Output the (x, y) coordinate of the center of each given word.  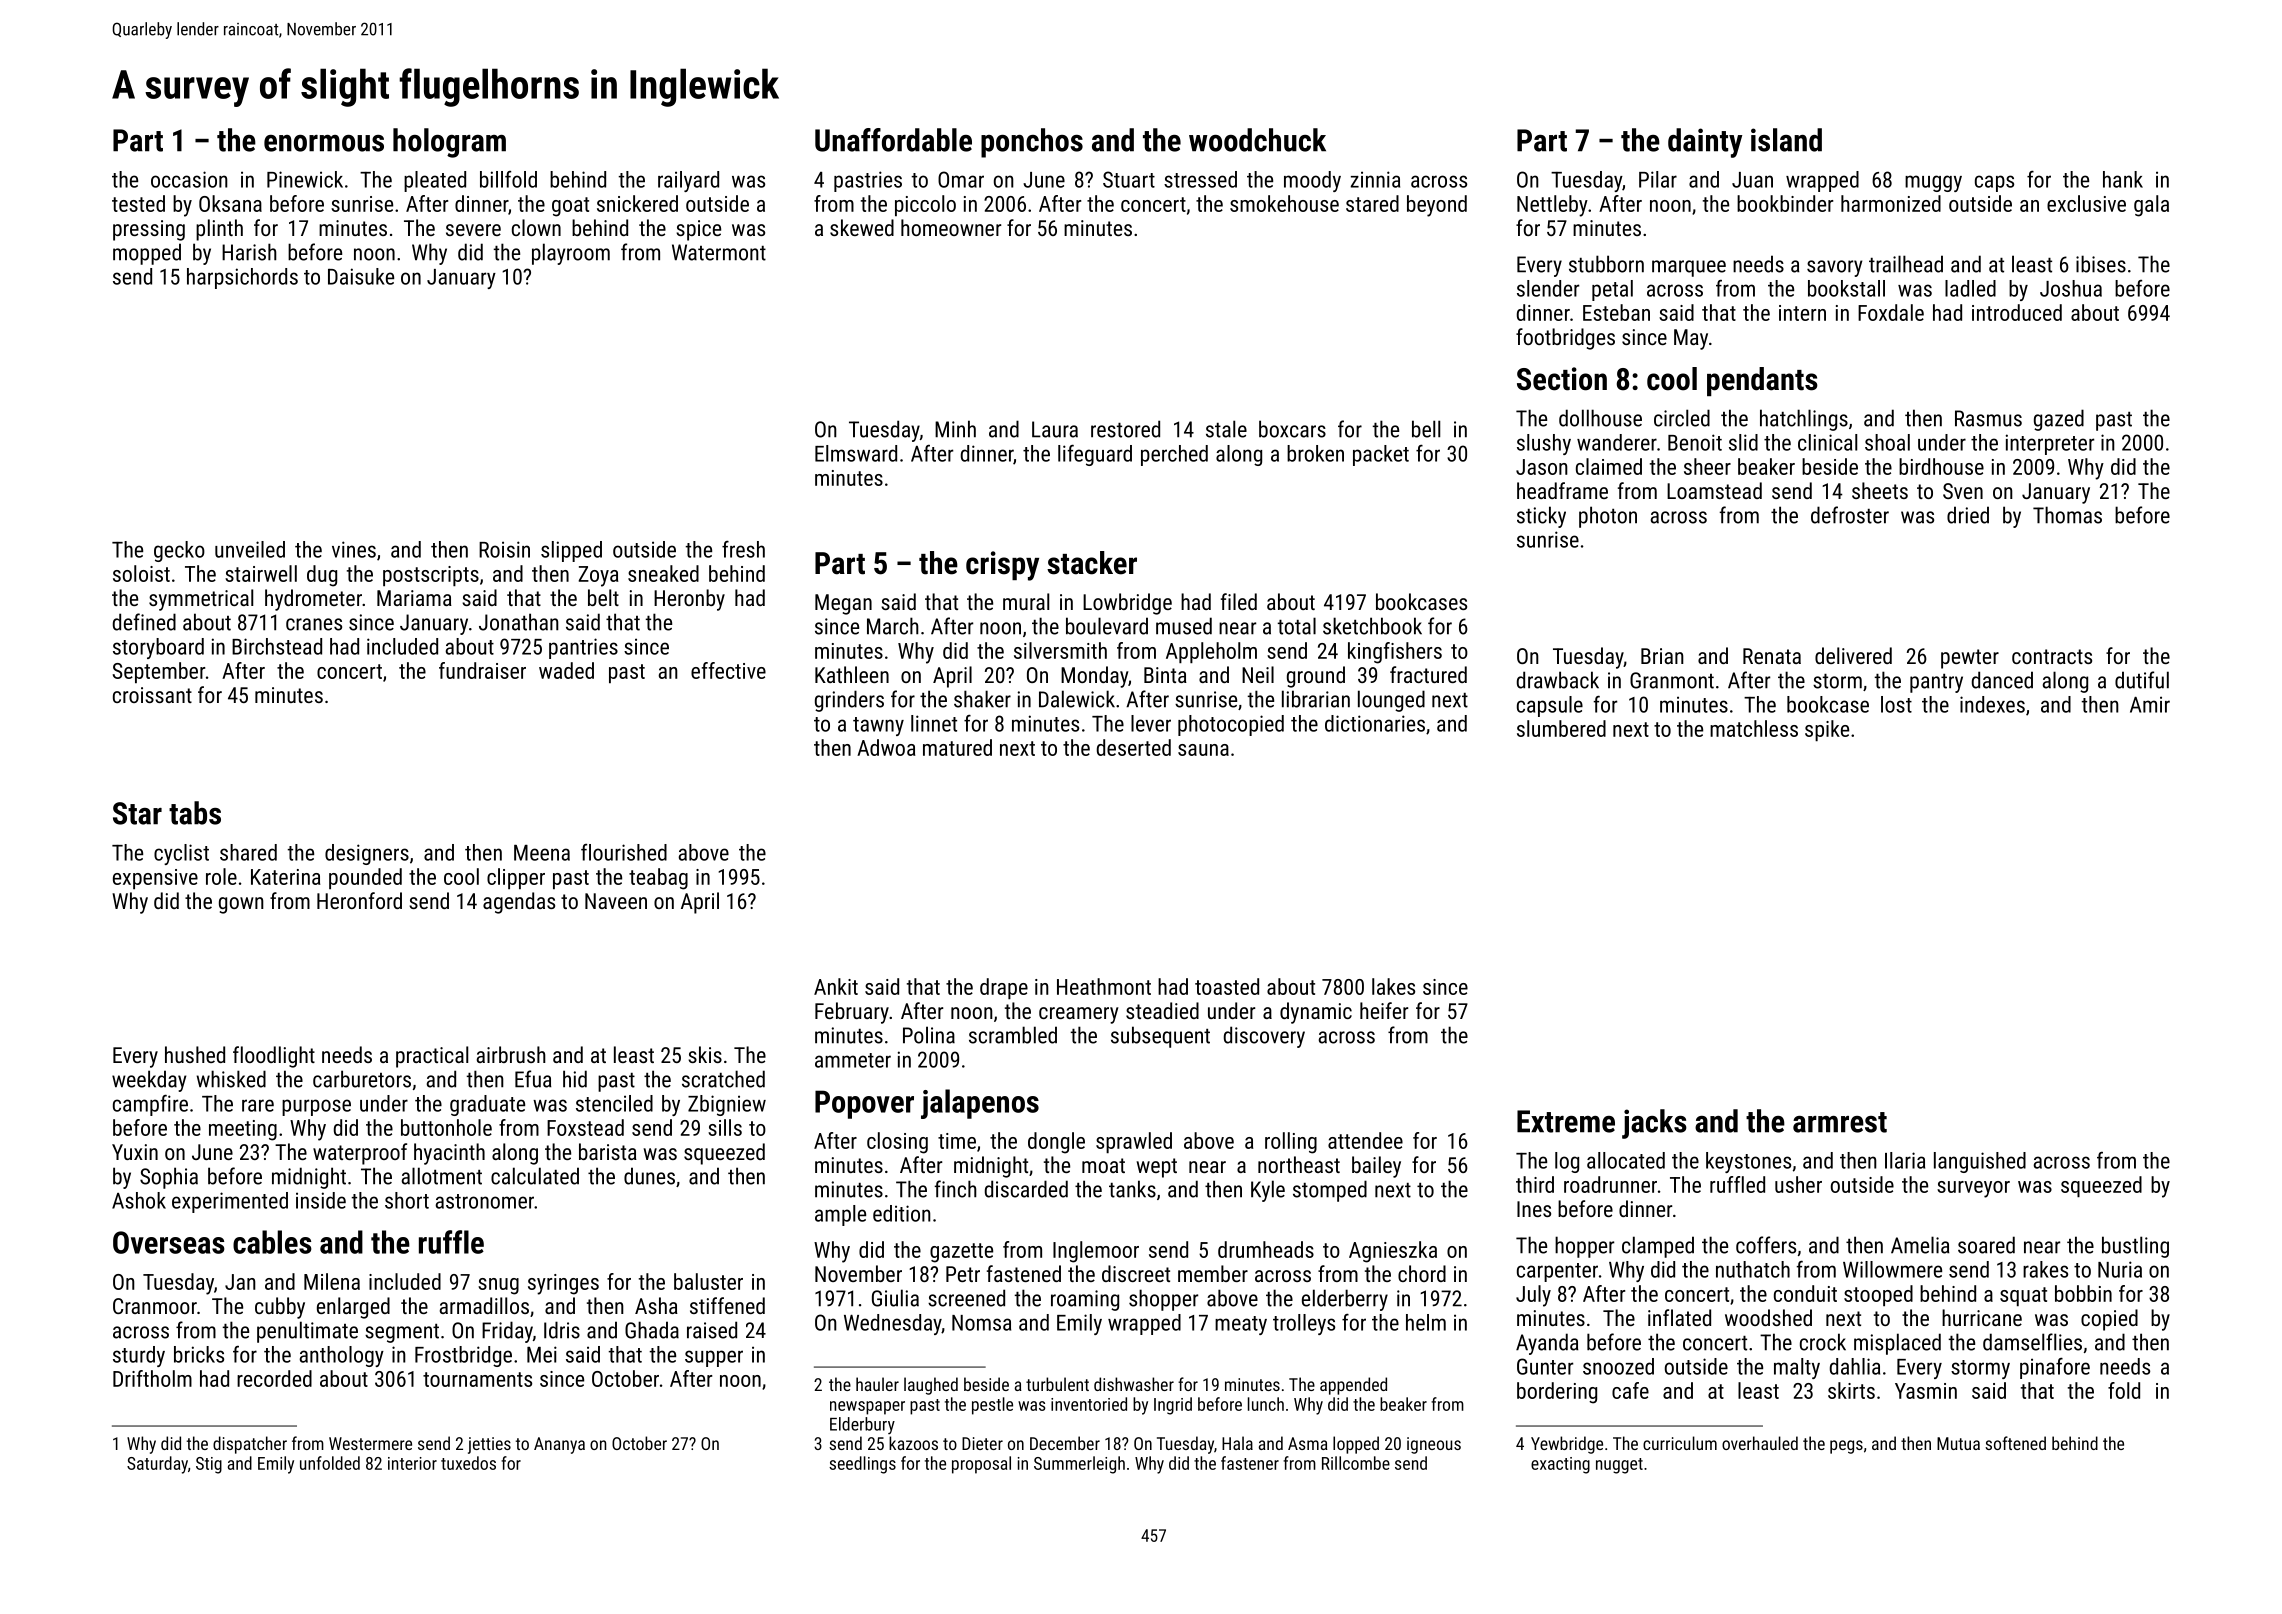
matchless (1754, 728)
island (1786, 140)
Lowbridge (1127, 604)
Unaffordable (893, 140)
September (159, 672)
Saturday (157, 1465)
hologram (449, 143)
